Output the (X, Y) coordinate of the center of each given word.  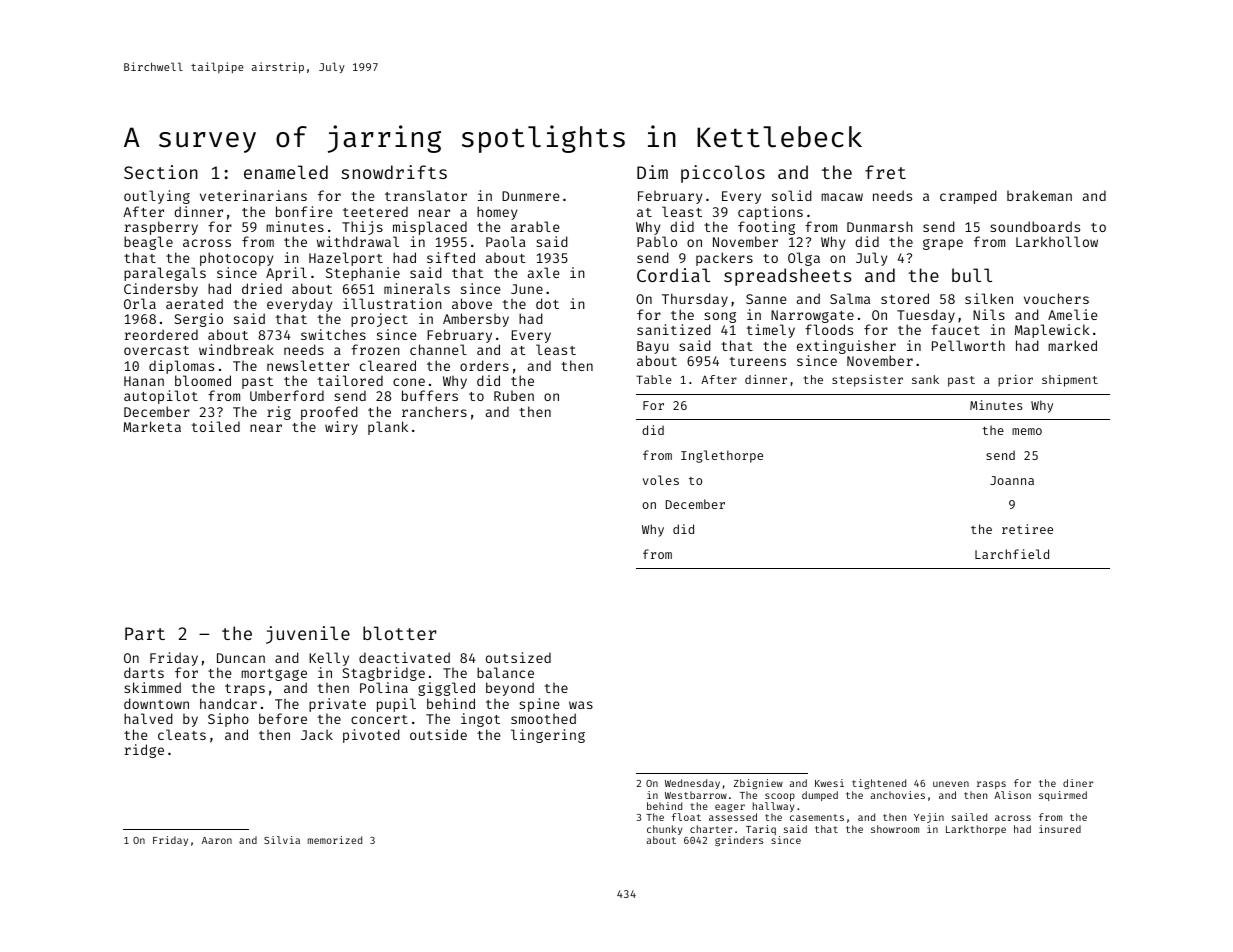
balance (505, 672)
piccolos (723, 174)
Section (161, 172)
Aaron (217, 840)
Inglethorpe (722, 456)
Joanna (1012, 480)
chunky (664, 830)
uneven (951, 784)
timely (771, 331)
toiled (216, 426)
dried (262, 288)
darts (144, 672)
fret (885, 172)
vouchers (1056, 298)
